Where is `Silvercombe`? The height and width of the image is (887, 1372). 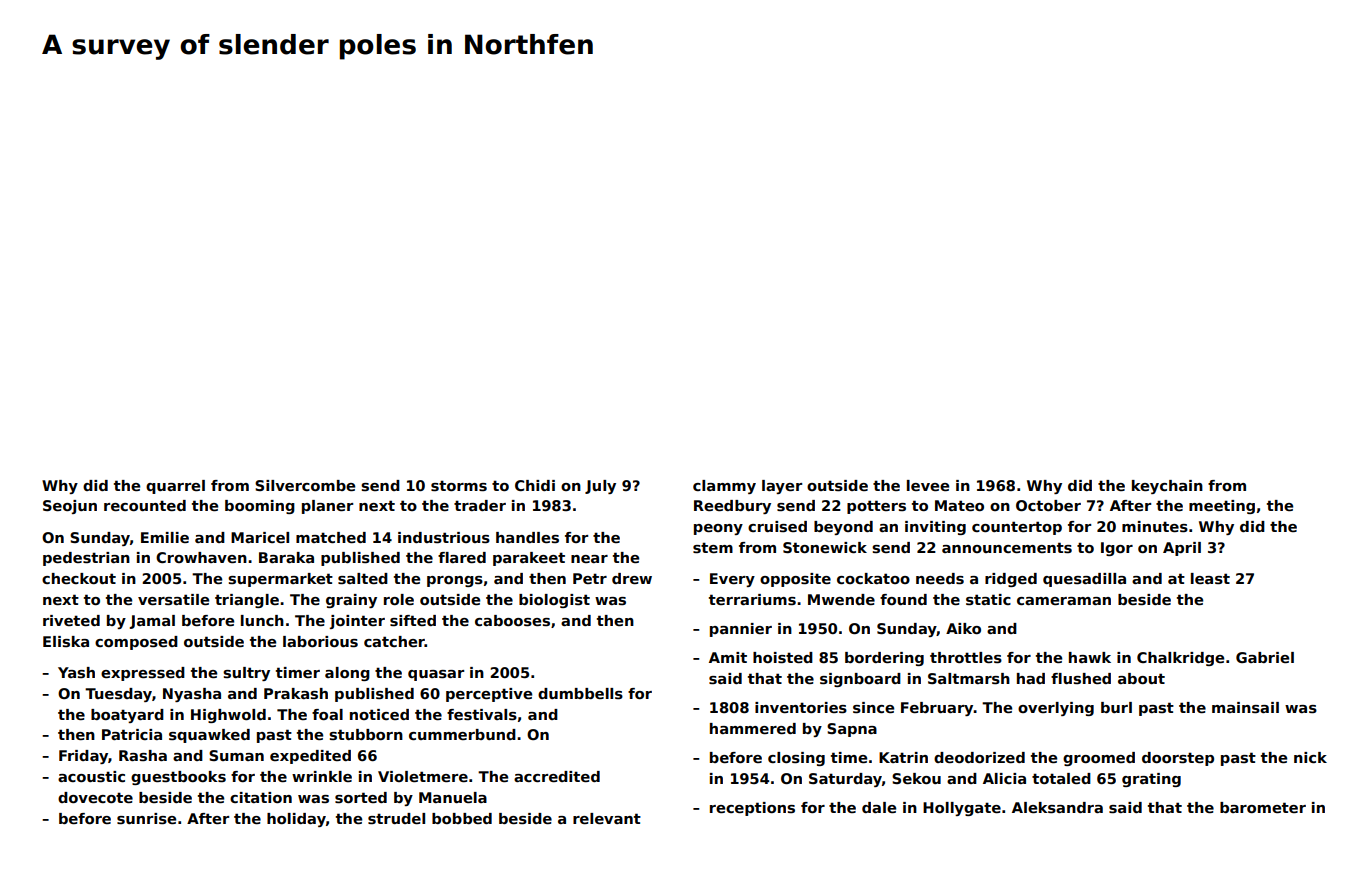
Silvercombe is located at coordinates (305, 485).
